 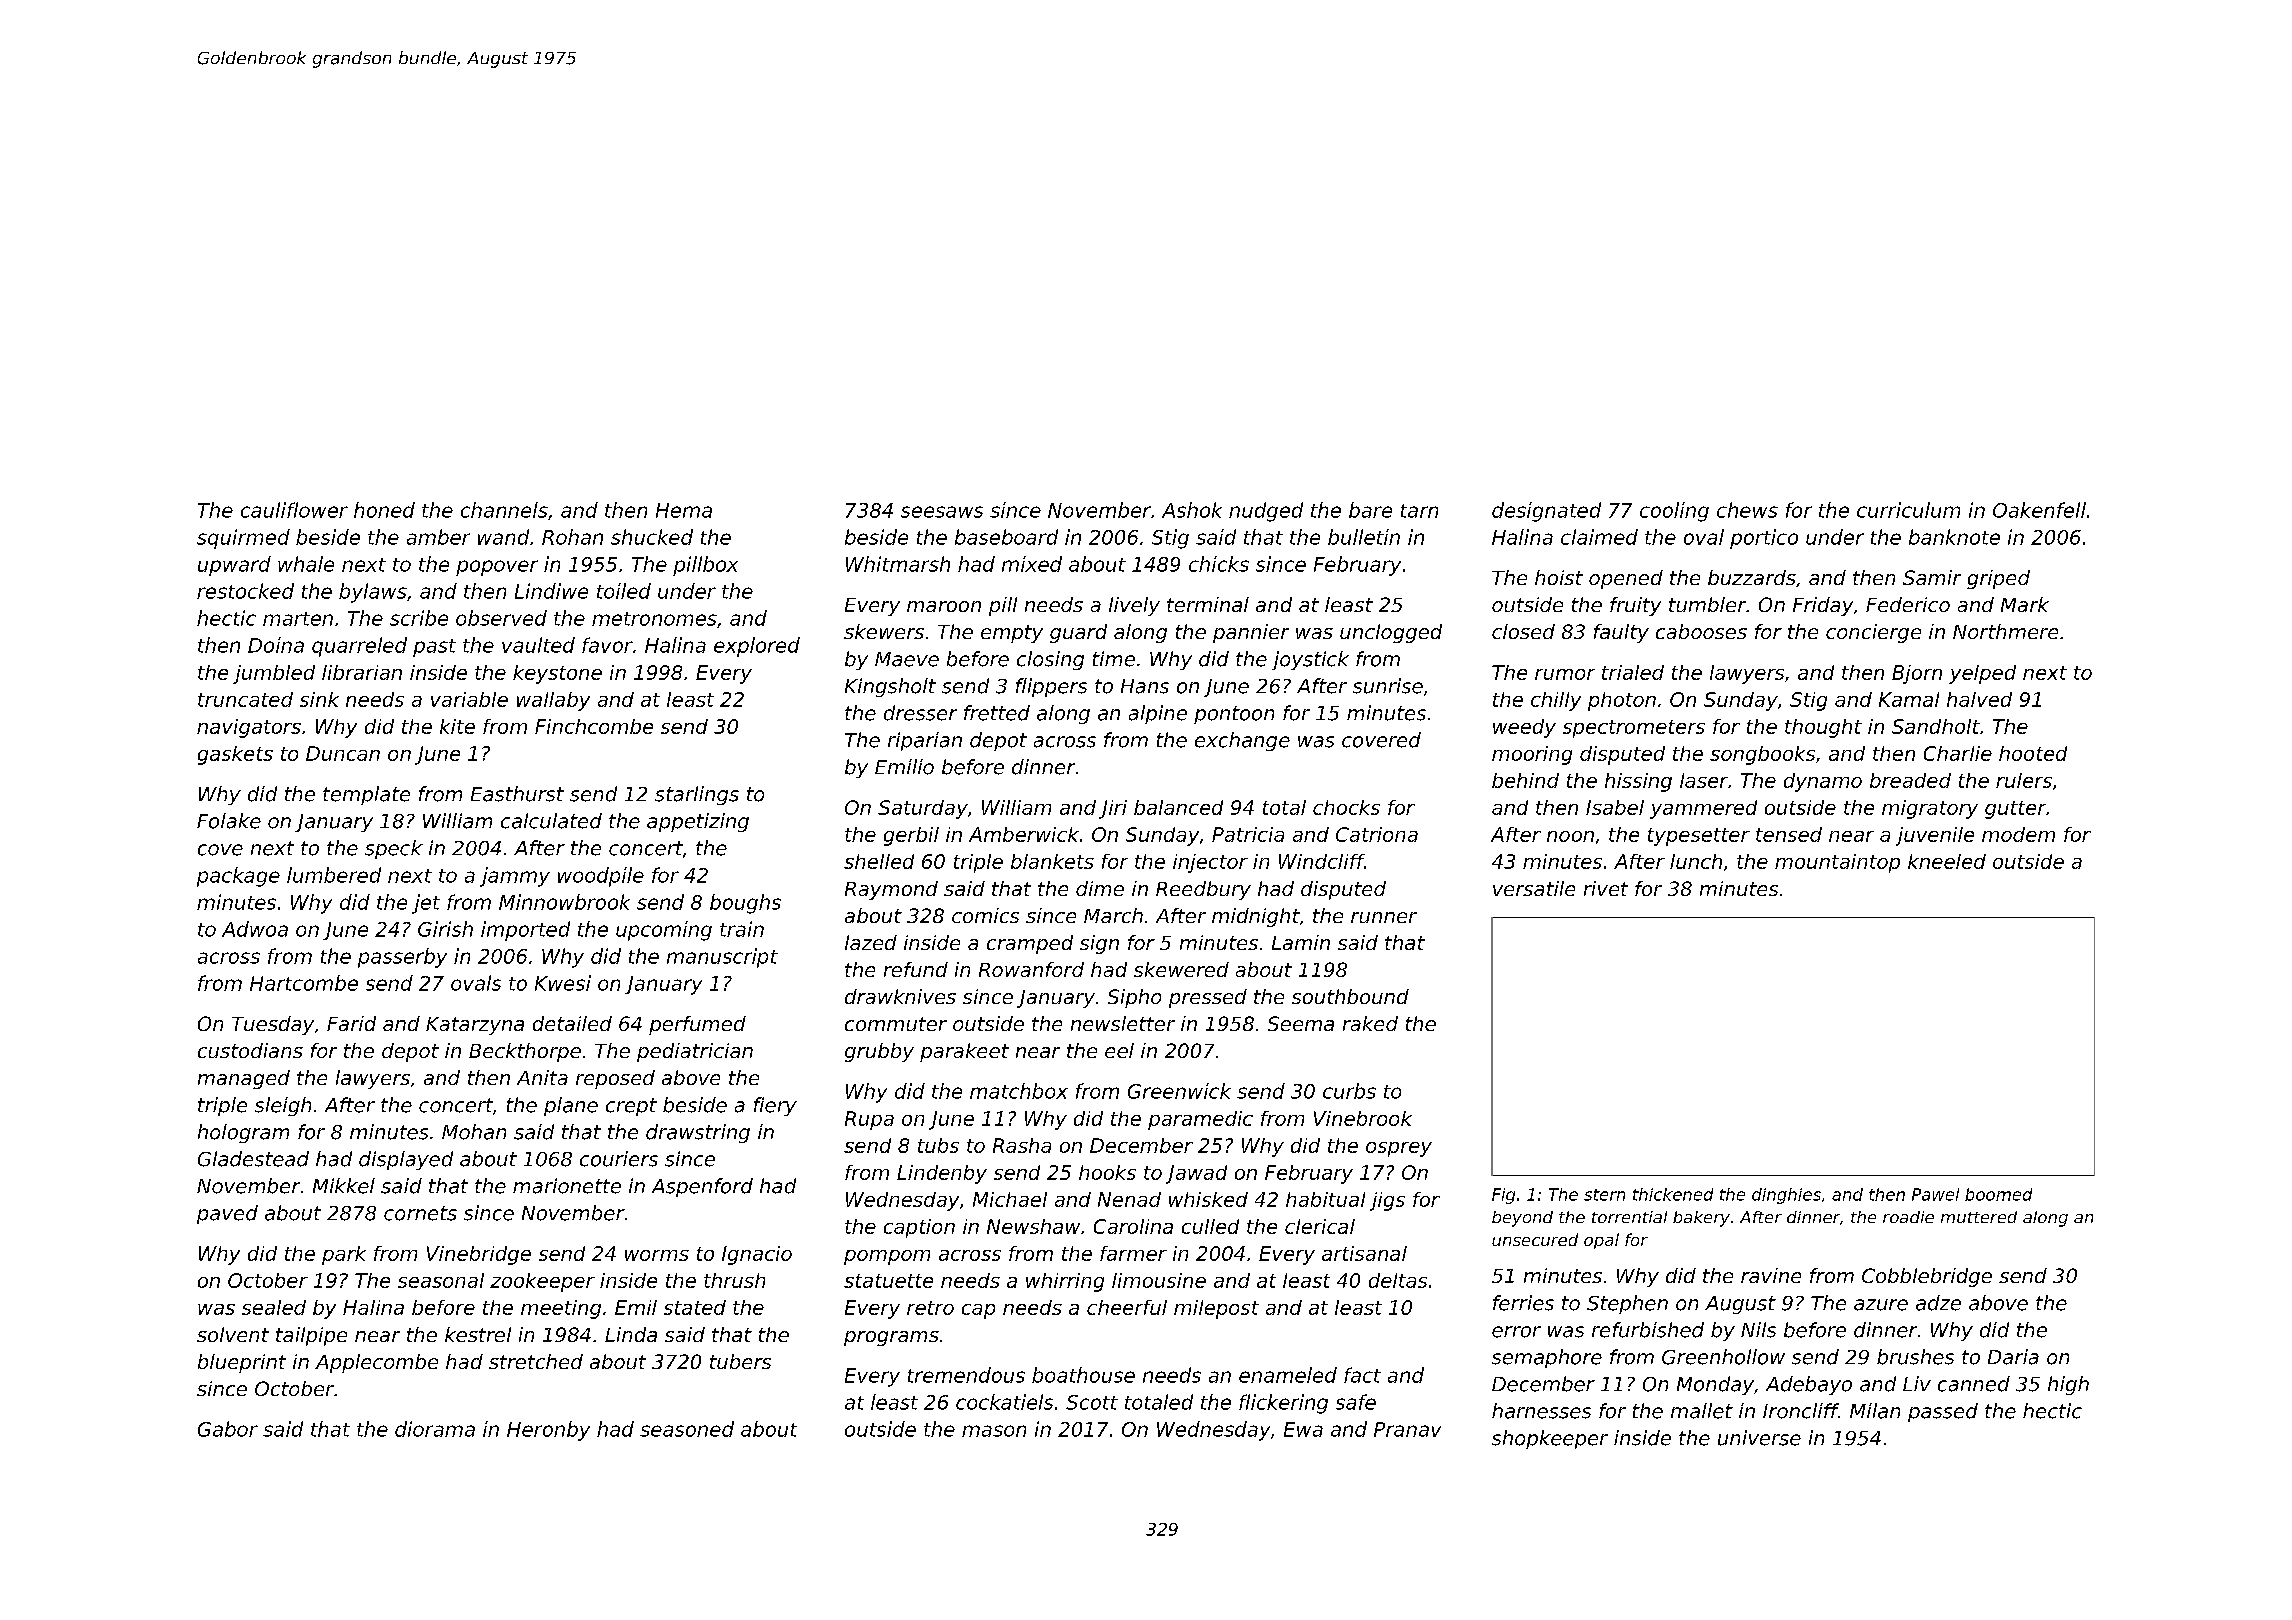 What do you see at coordinates (1747, 510) in the page?
I see `chews` at bounding box center [1747, 510].
